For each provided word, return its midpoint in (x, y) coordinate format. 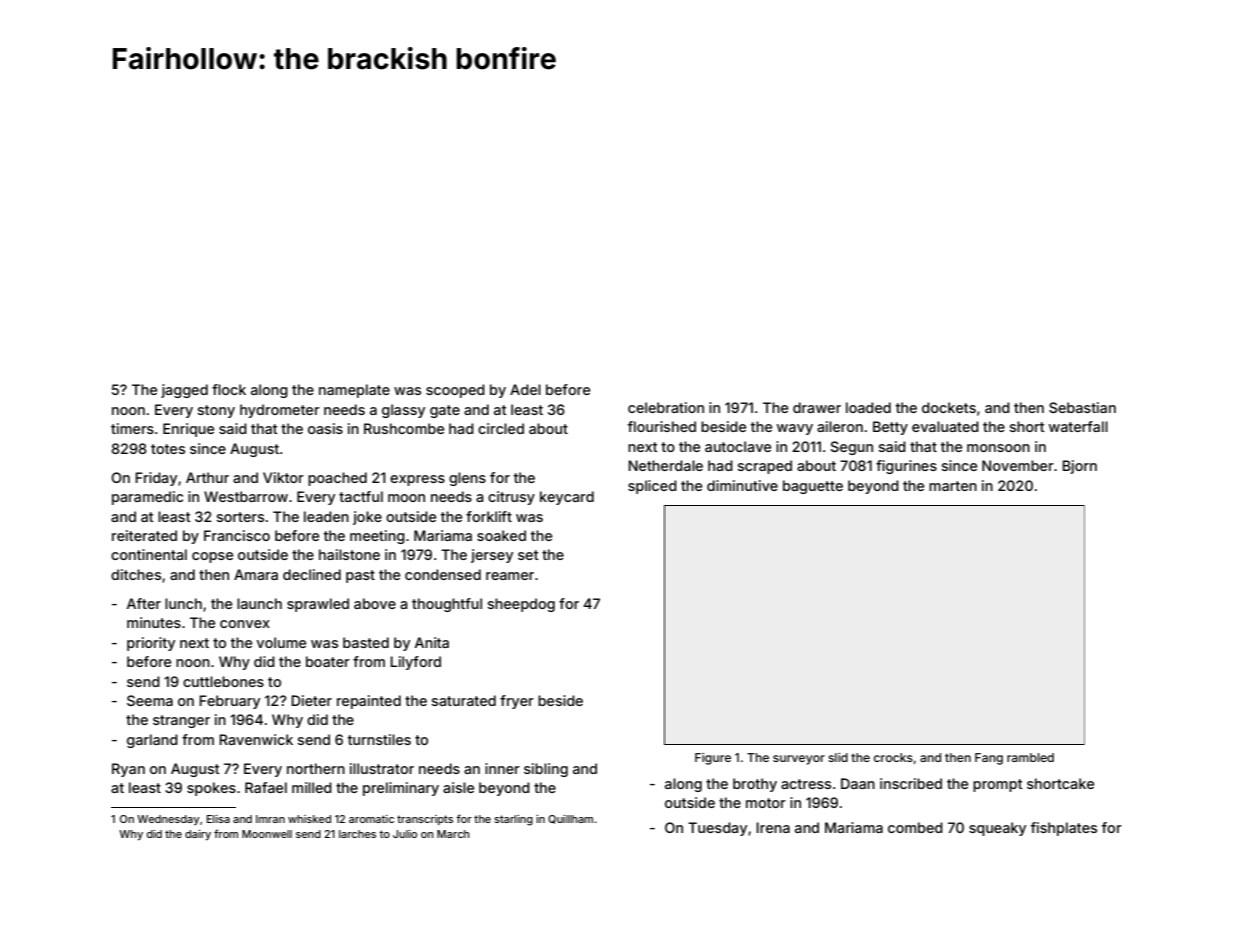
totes (168, 449)
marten (953, 486)
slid (838, 757)
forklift (489, 516)
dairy (198, 835)
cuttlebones (223, 681)
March (453, 834)
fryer (517, 702)
